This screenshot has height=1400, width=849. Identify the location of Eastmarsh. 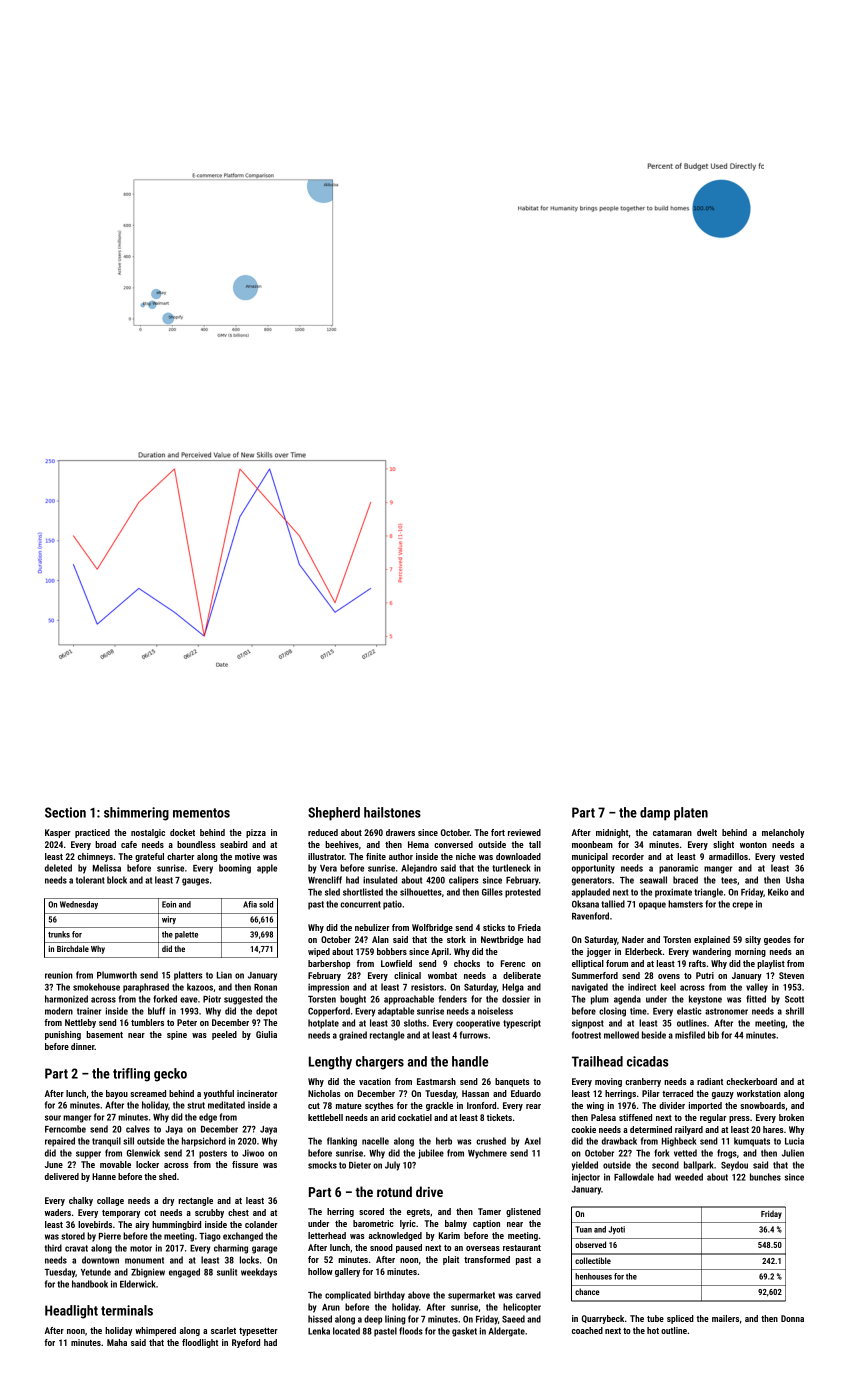
(436, 1081).
